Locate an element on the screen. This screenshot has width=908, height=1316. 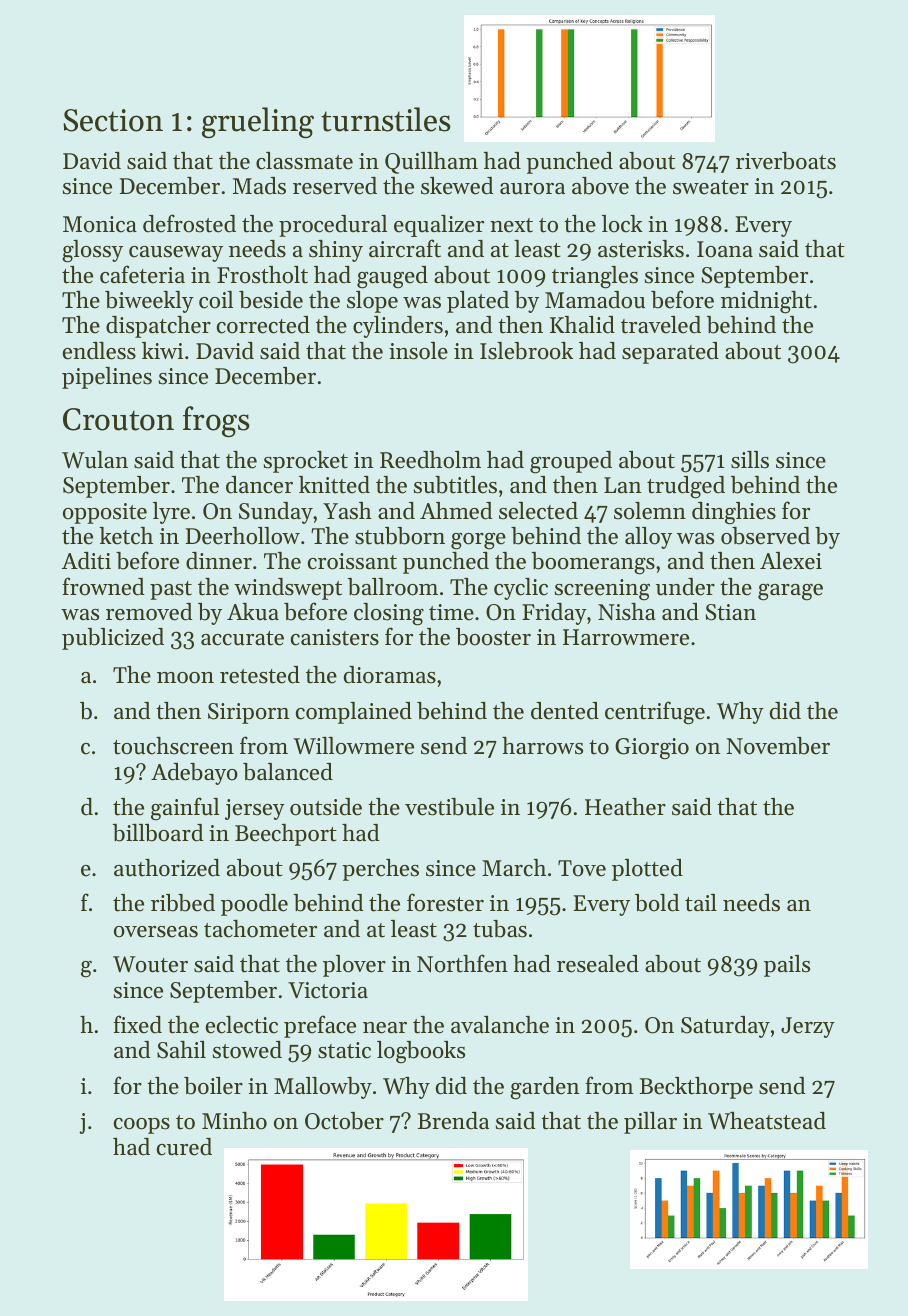
sills is located at coordinates (750, 460).
